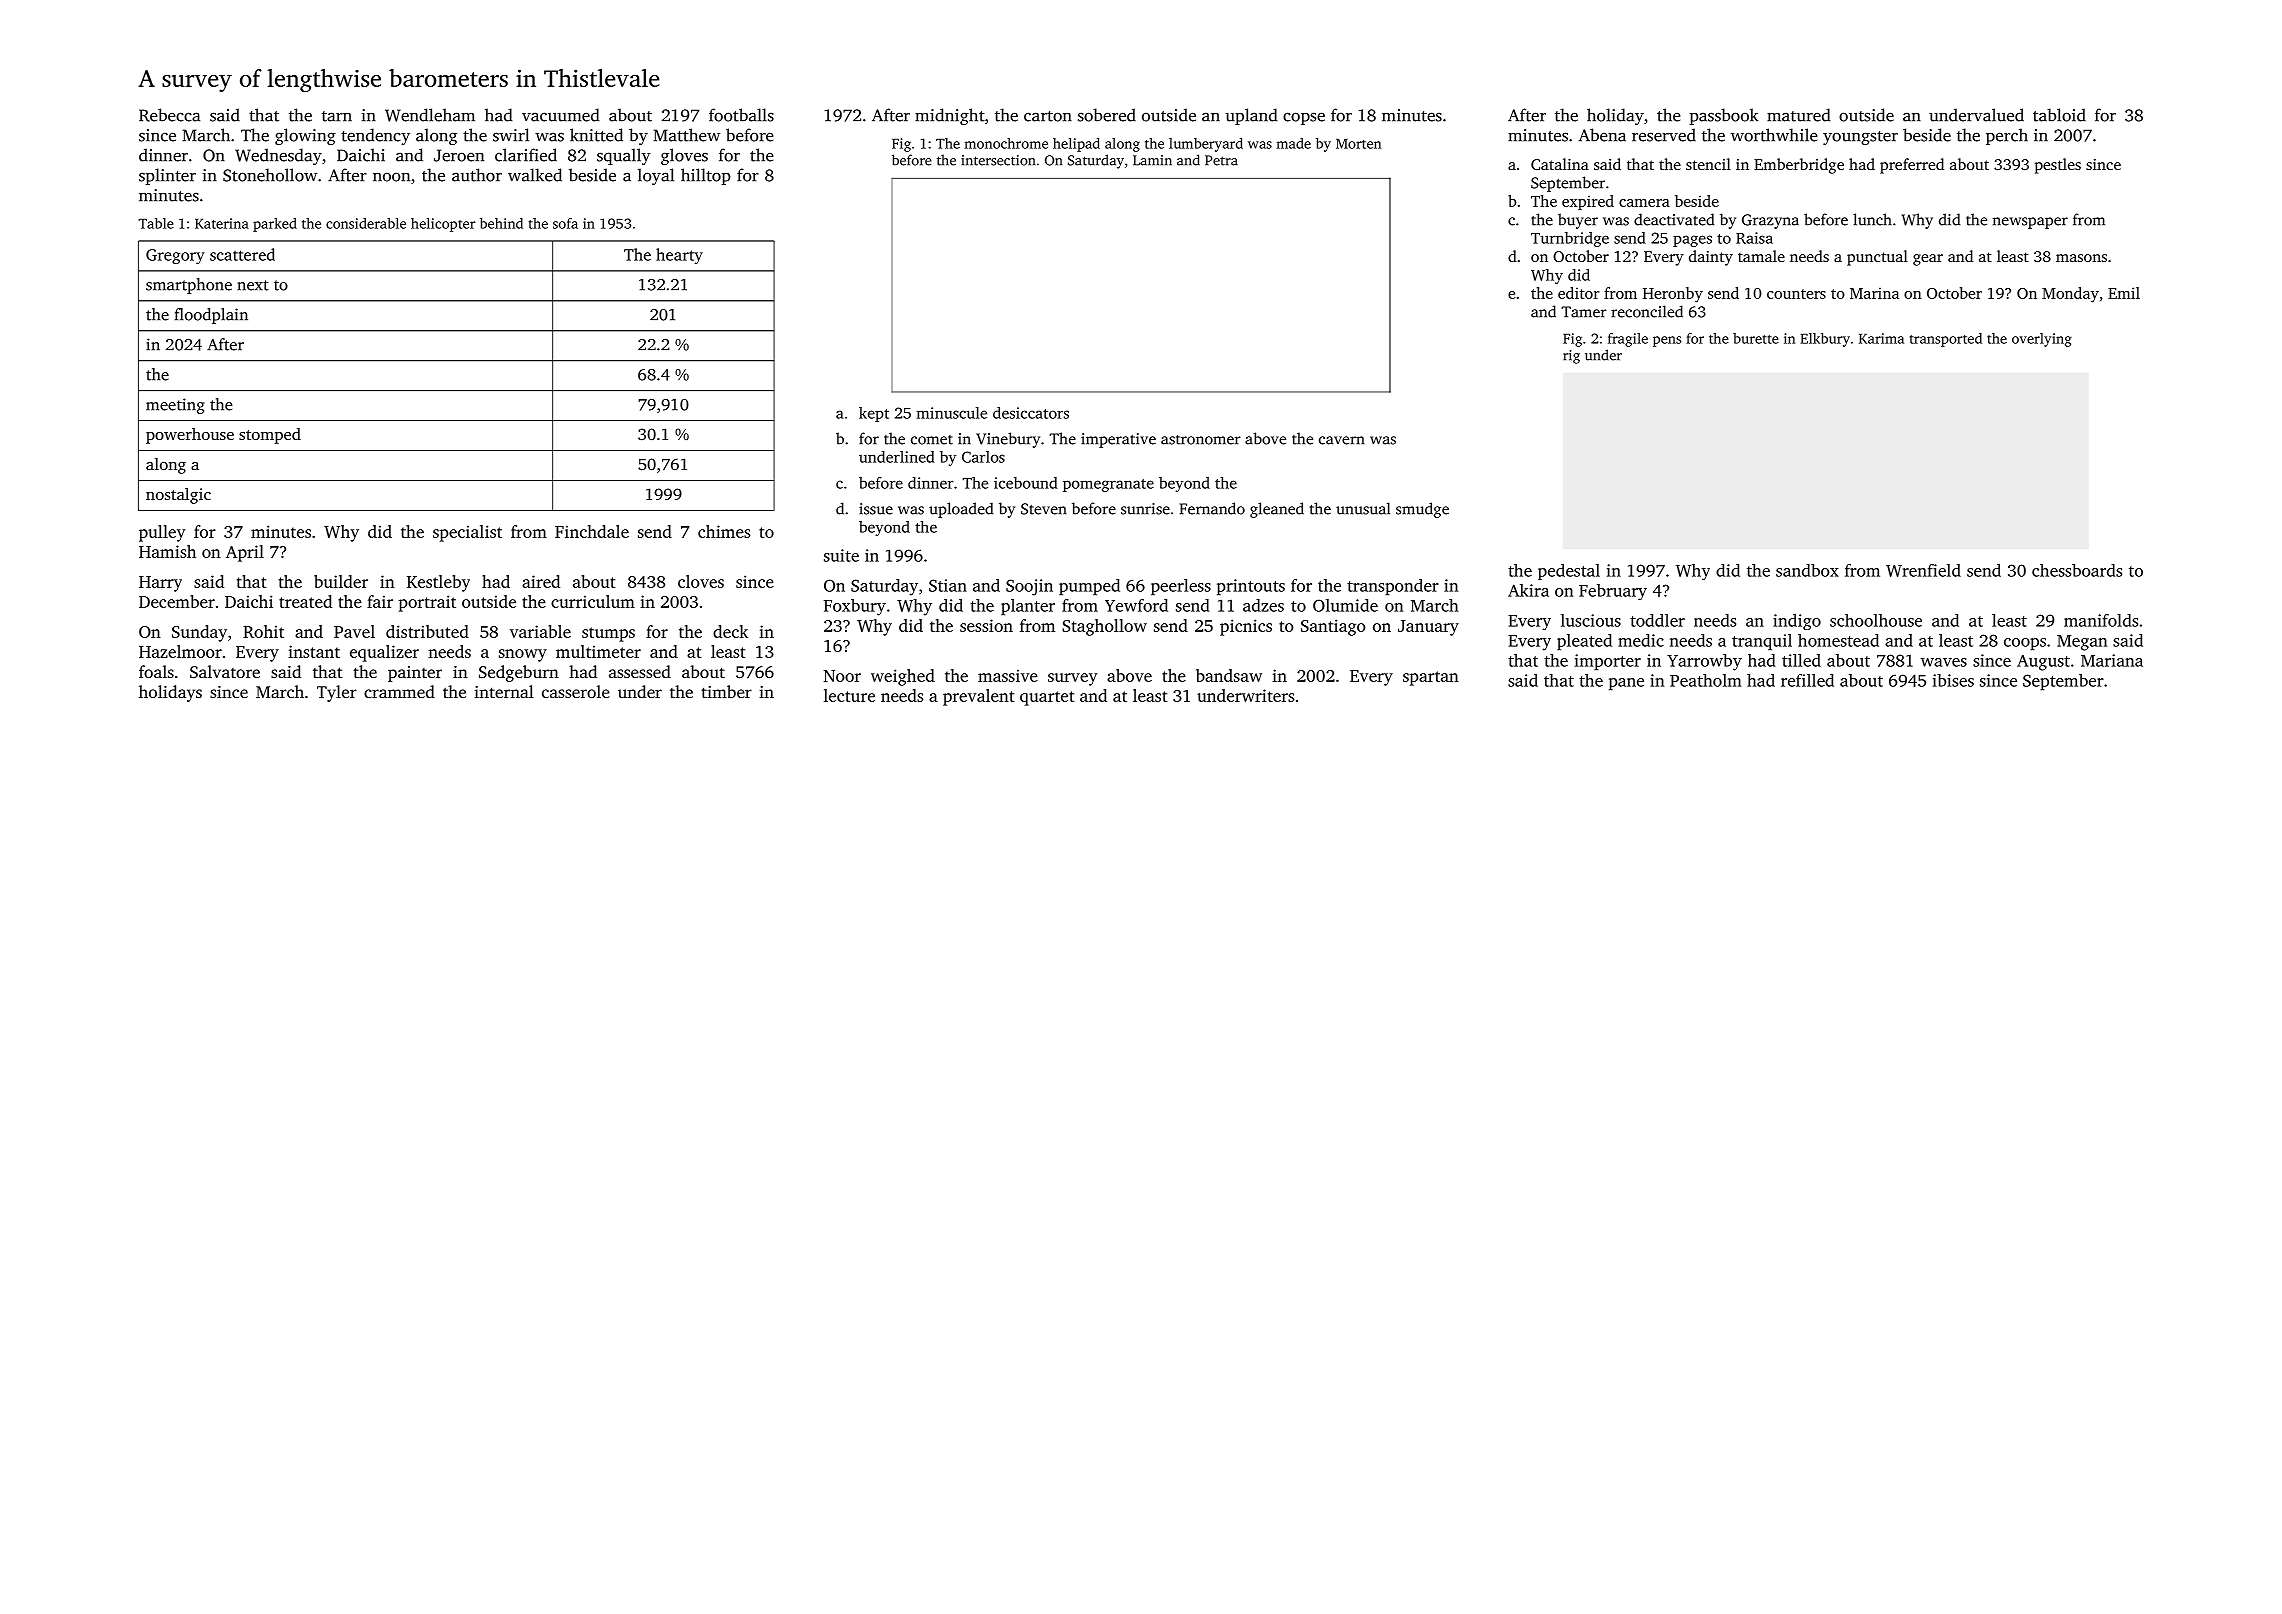 The image size is (2282, 1614). What do you see at coordinates (1047, 698) in the screenshot?
I see `quartet` at bounding box center [1047, 698].
